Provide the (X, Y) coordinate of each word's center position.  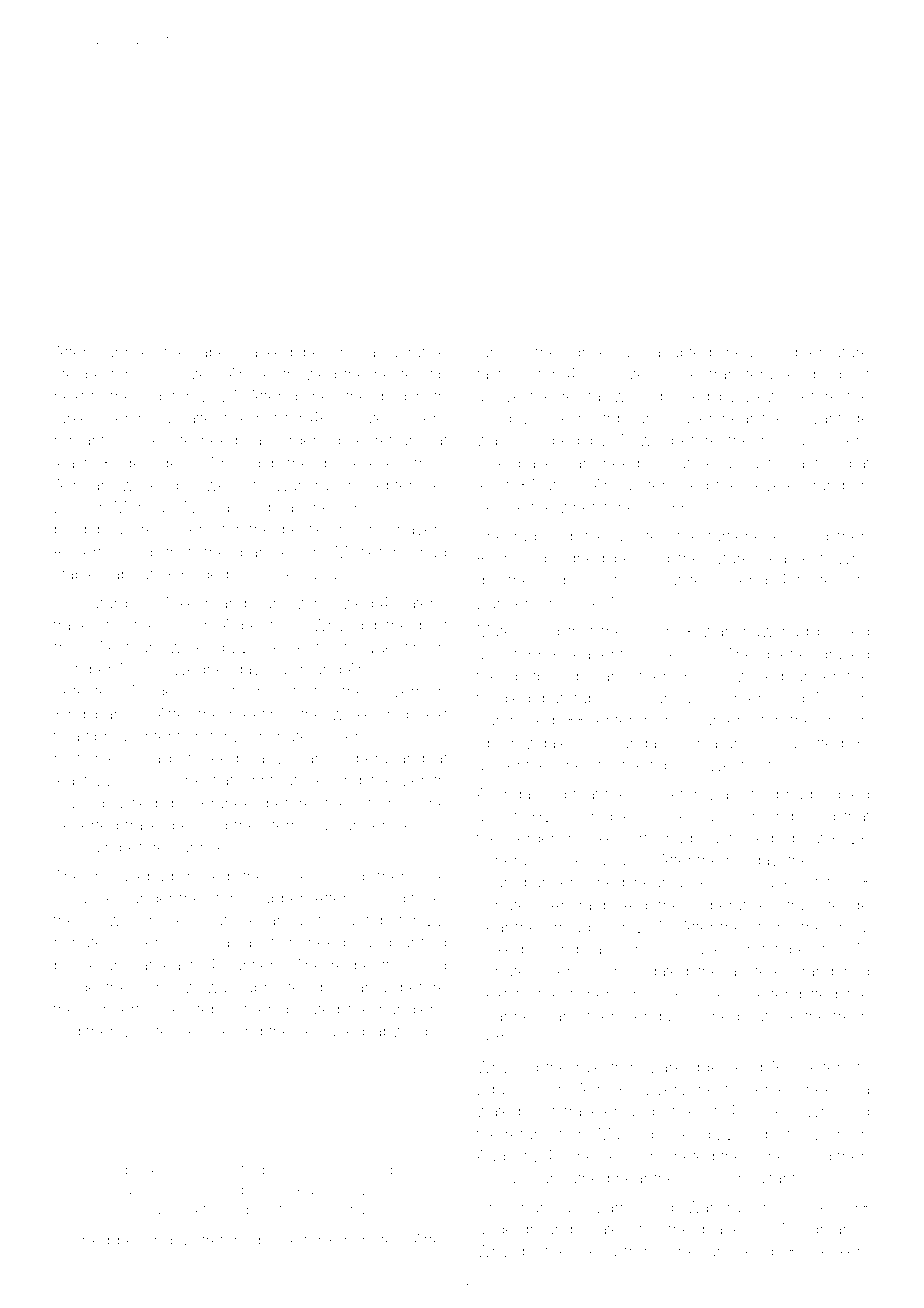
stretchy (222, 1242)
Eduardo (508, 1089)
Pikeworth (621, 838)
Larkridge (685, 1069)
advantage (831, 420)
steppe (78, 376)
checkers (836, 1251)
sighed (580, 560)
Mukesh (184, 603)
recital (583, 396)
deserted (86, 825)
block (278, 1240)
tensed (181, 1031)
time (427, 898)
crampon (837, 488)
